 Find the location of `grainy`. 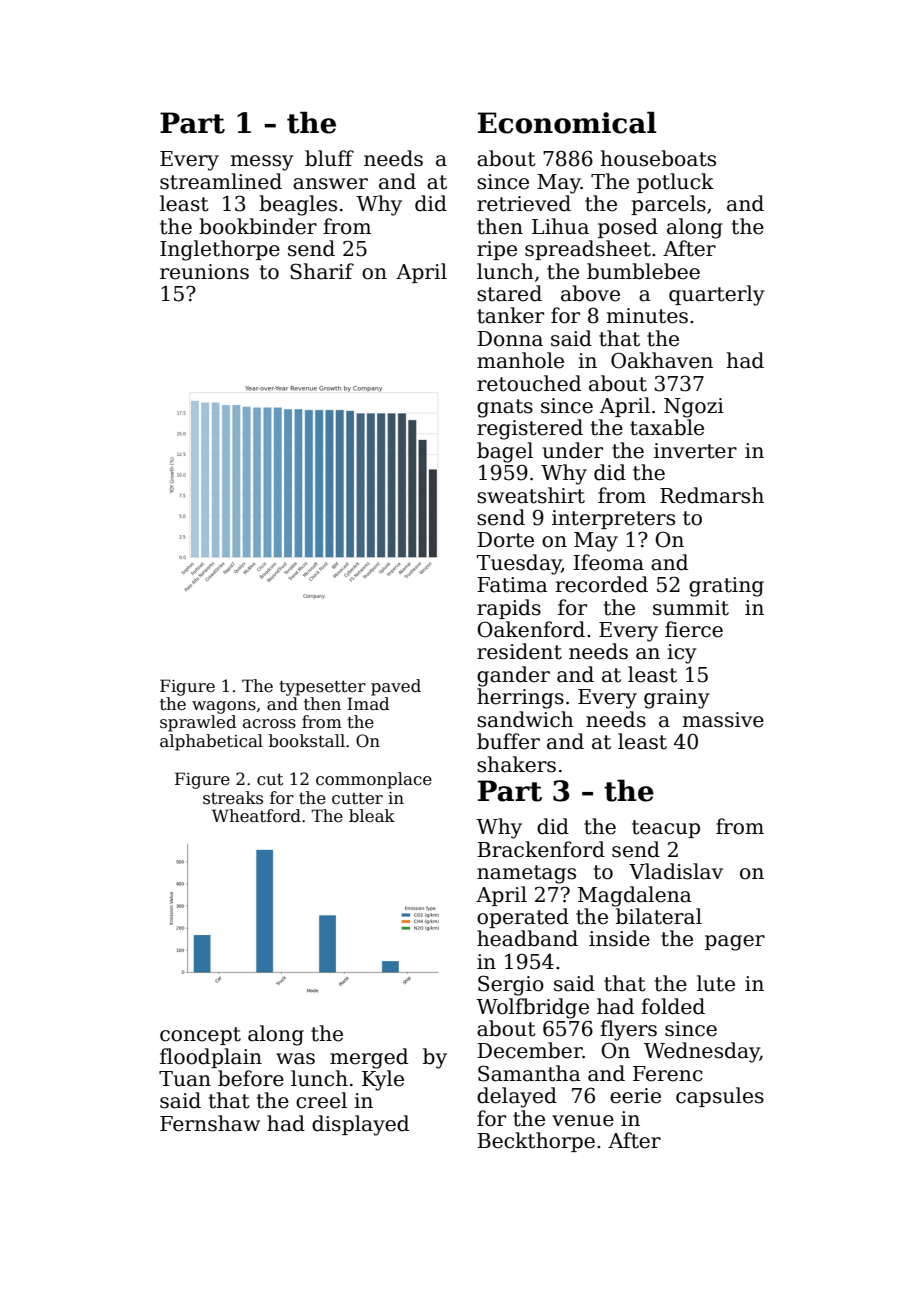

grainy is located at coordinates (677, 699).
